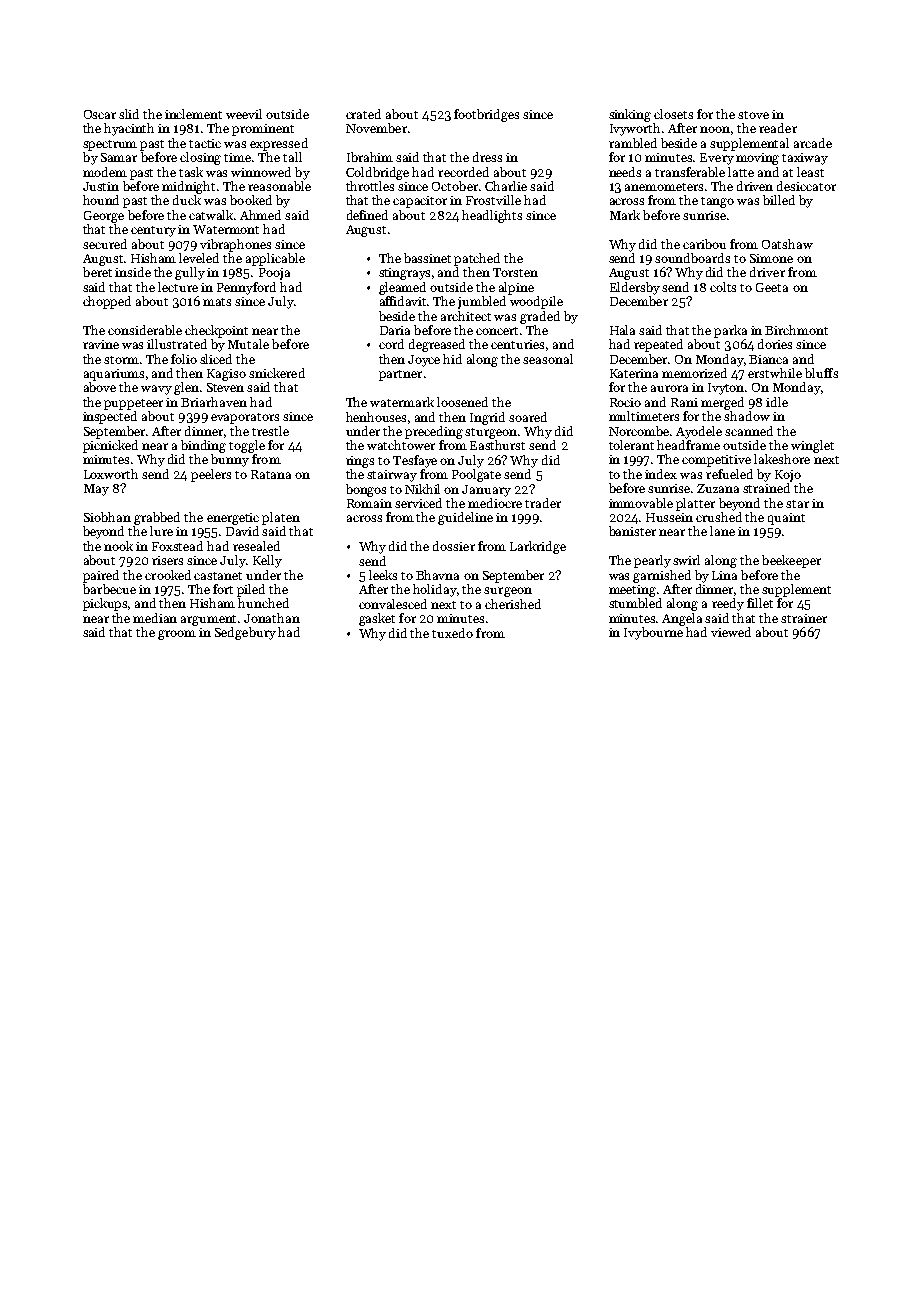 Image resolution: width=924 pixels, height=1308 pixels. What do you see at coordinates (718, 488) in the image?
I see `Zuzana` at bounding box center [718, 488].
